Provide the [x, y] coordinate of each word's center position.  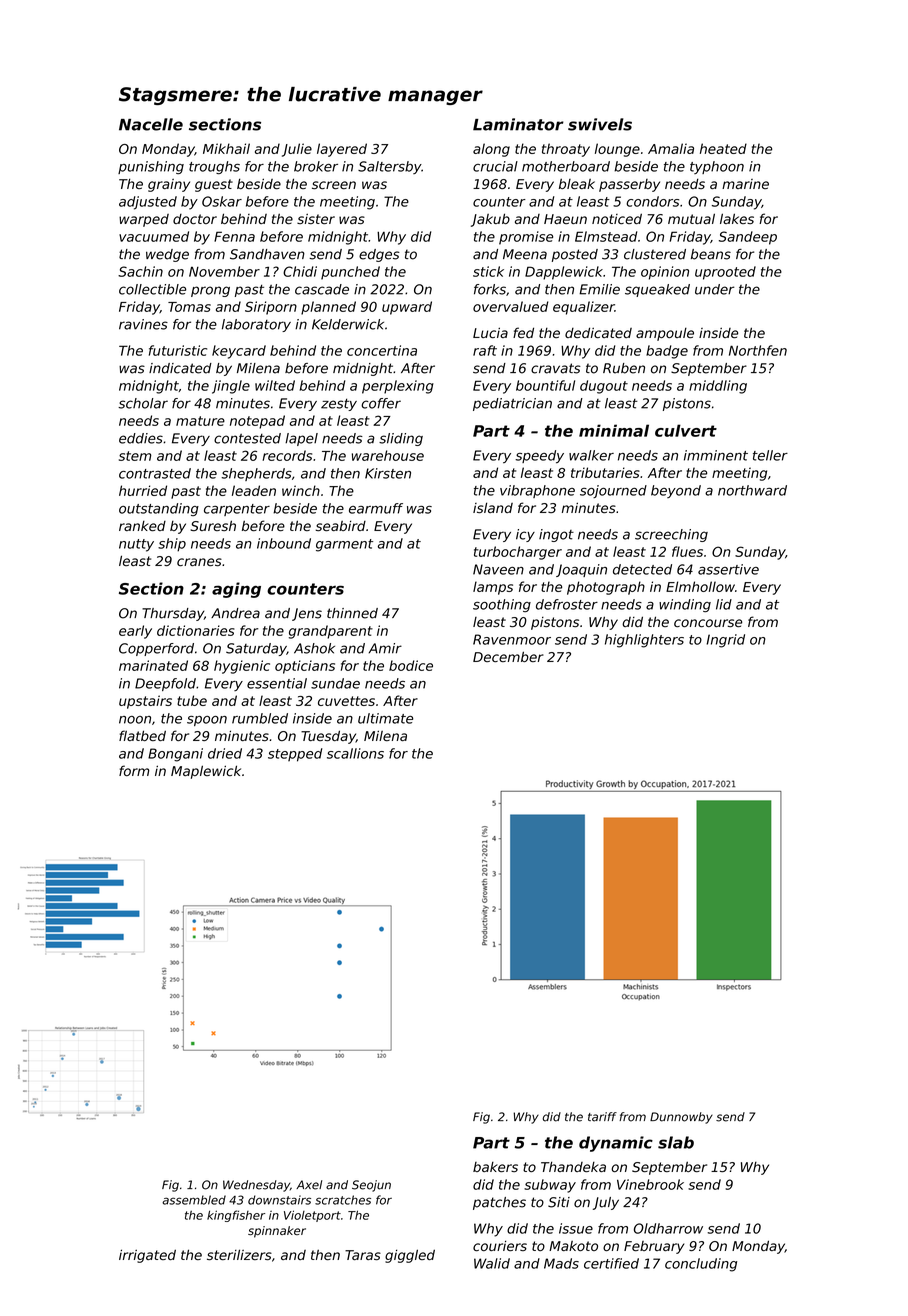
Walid [492, 1263]
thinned [352, 613]
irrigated [147, 1256]
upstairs [145, 702]
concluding [701, 1265]
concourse [708, 623]
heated [723, 148]
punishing [151, 167]
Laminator [518, 124]
